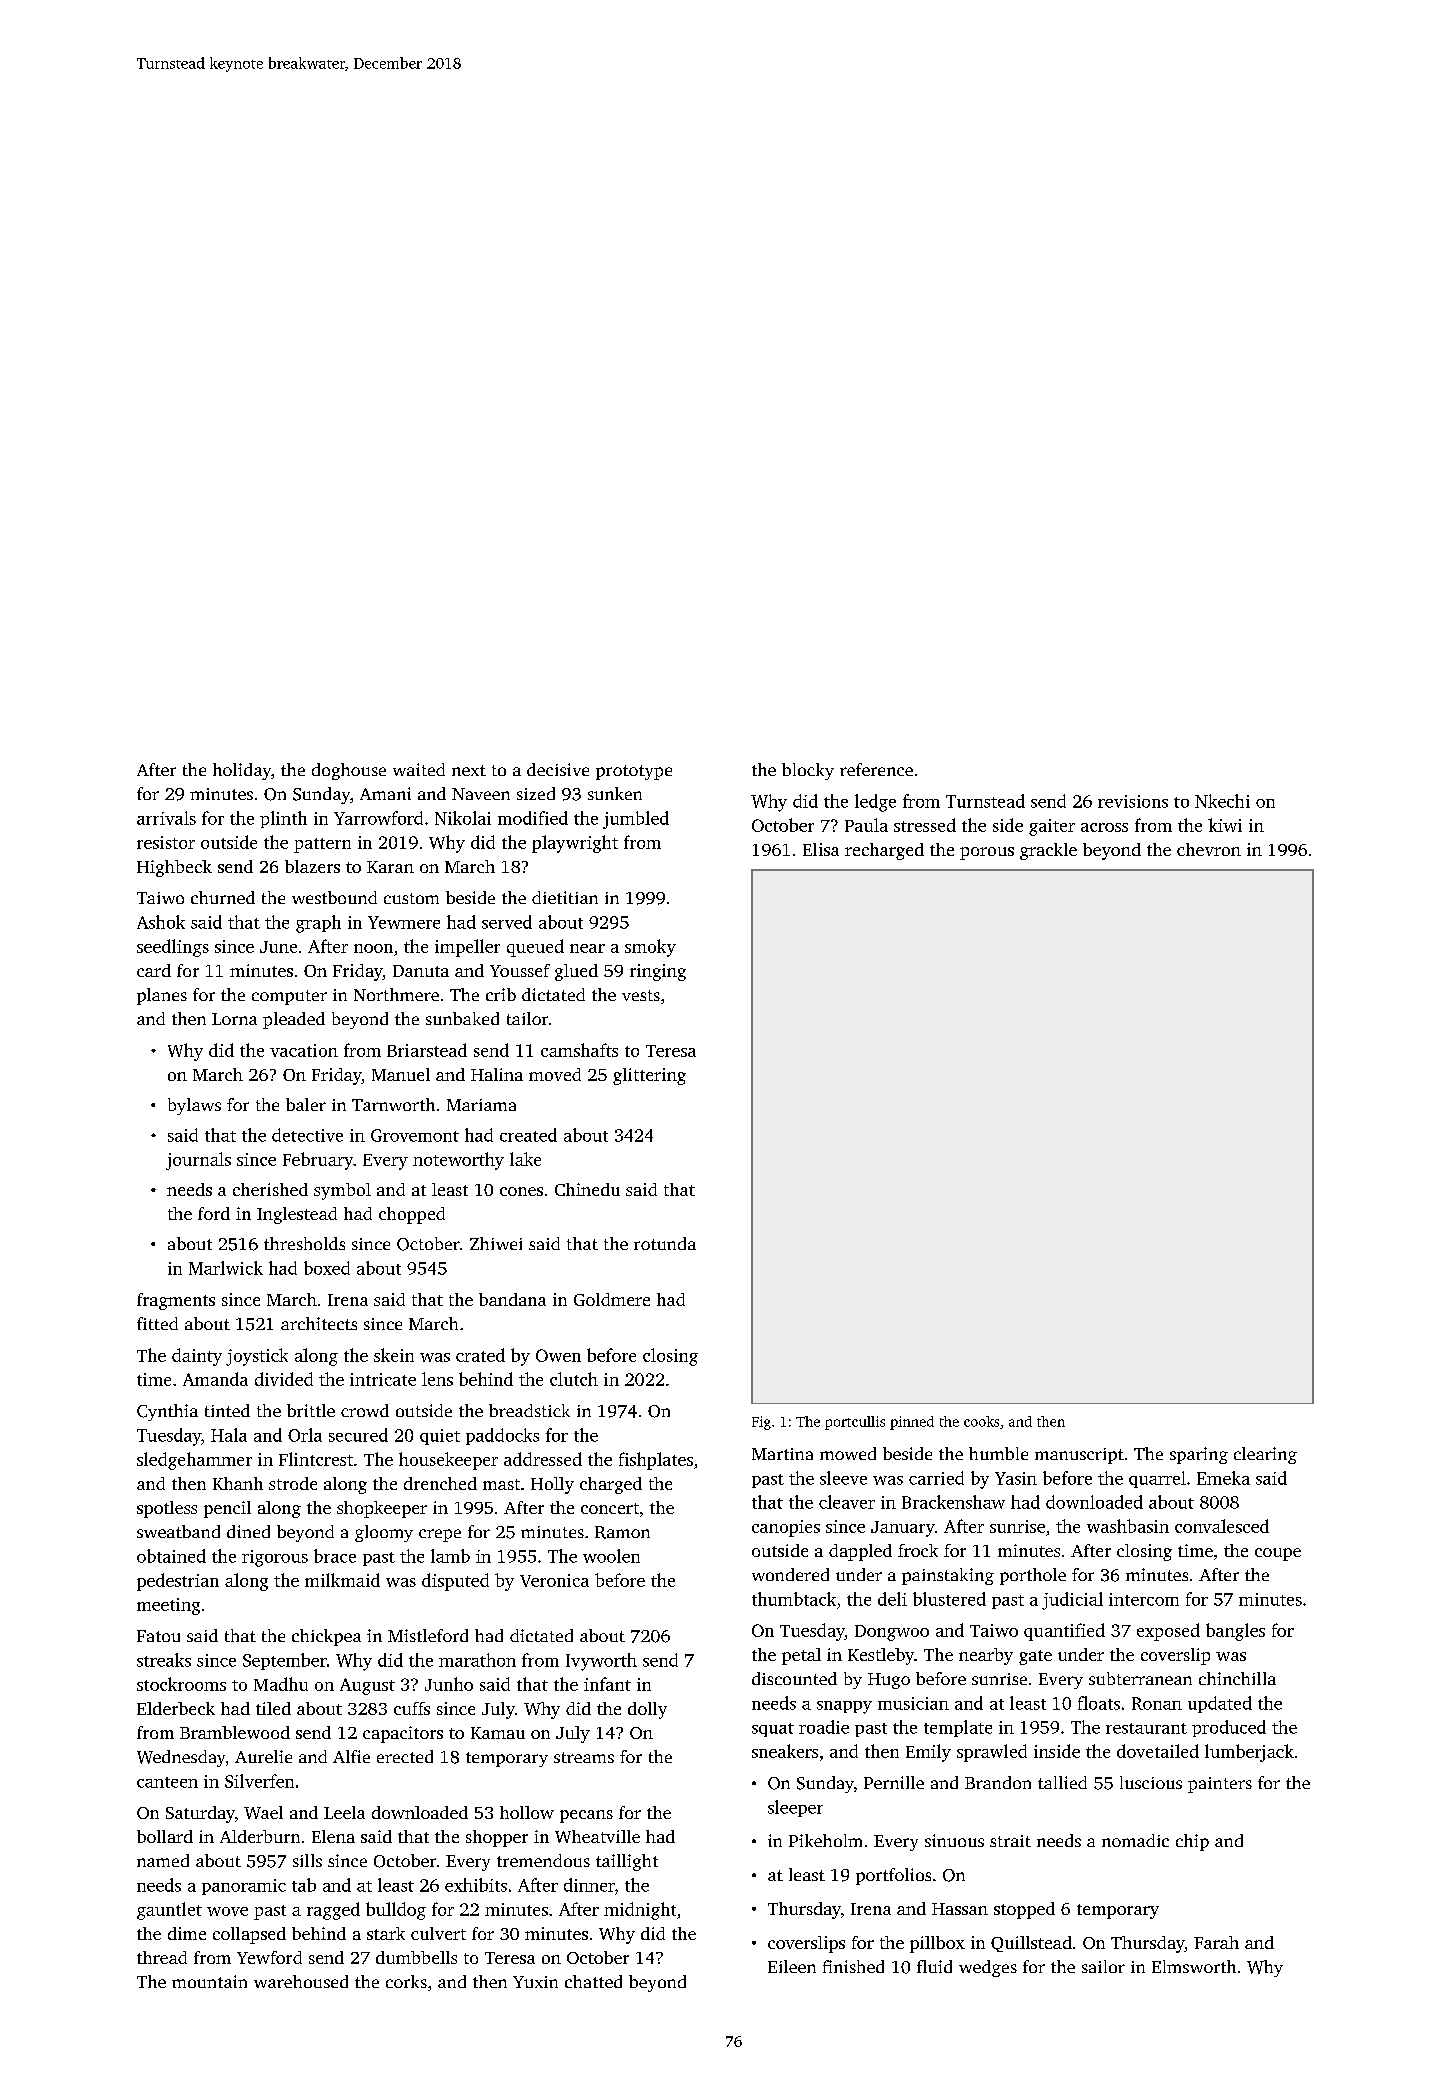 This screenshot has width=1450, height=2100. I want to click on milkmaid, so click(342, 1580).
